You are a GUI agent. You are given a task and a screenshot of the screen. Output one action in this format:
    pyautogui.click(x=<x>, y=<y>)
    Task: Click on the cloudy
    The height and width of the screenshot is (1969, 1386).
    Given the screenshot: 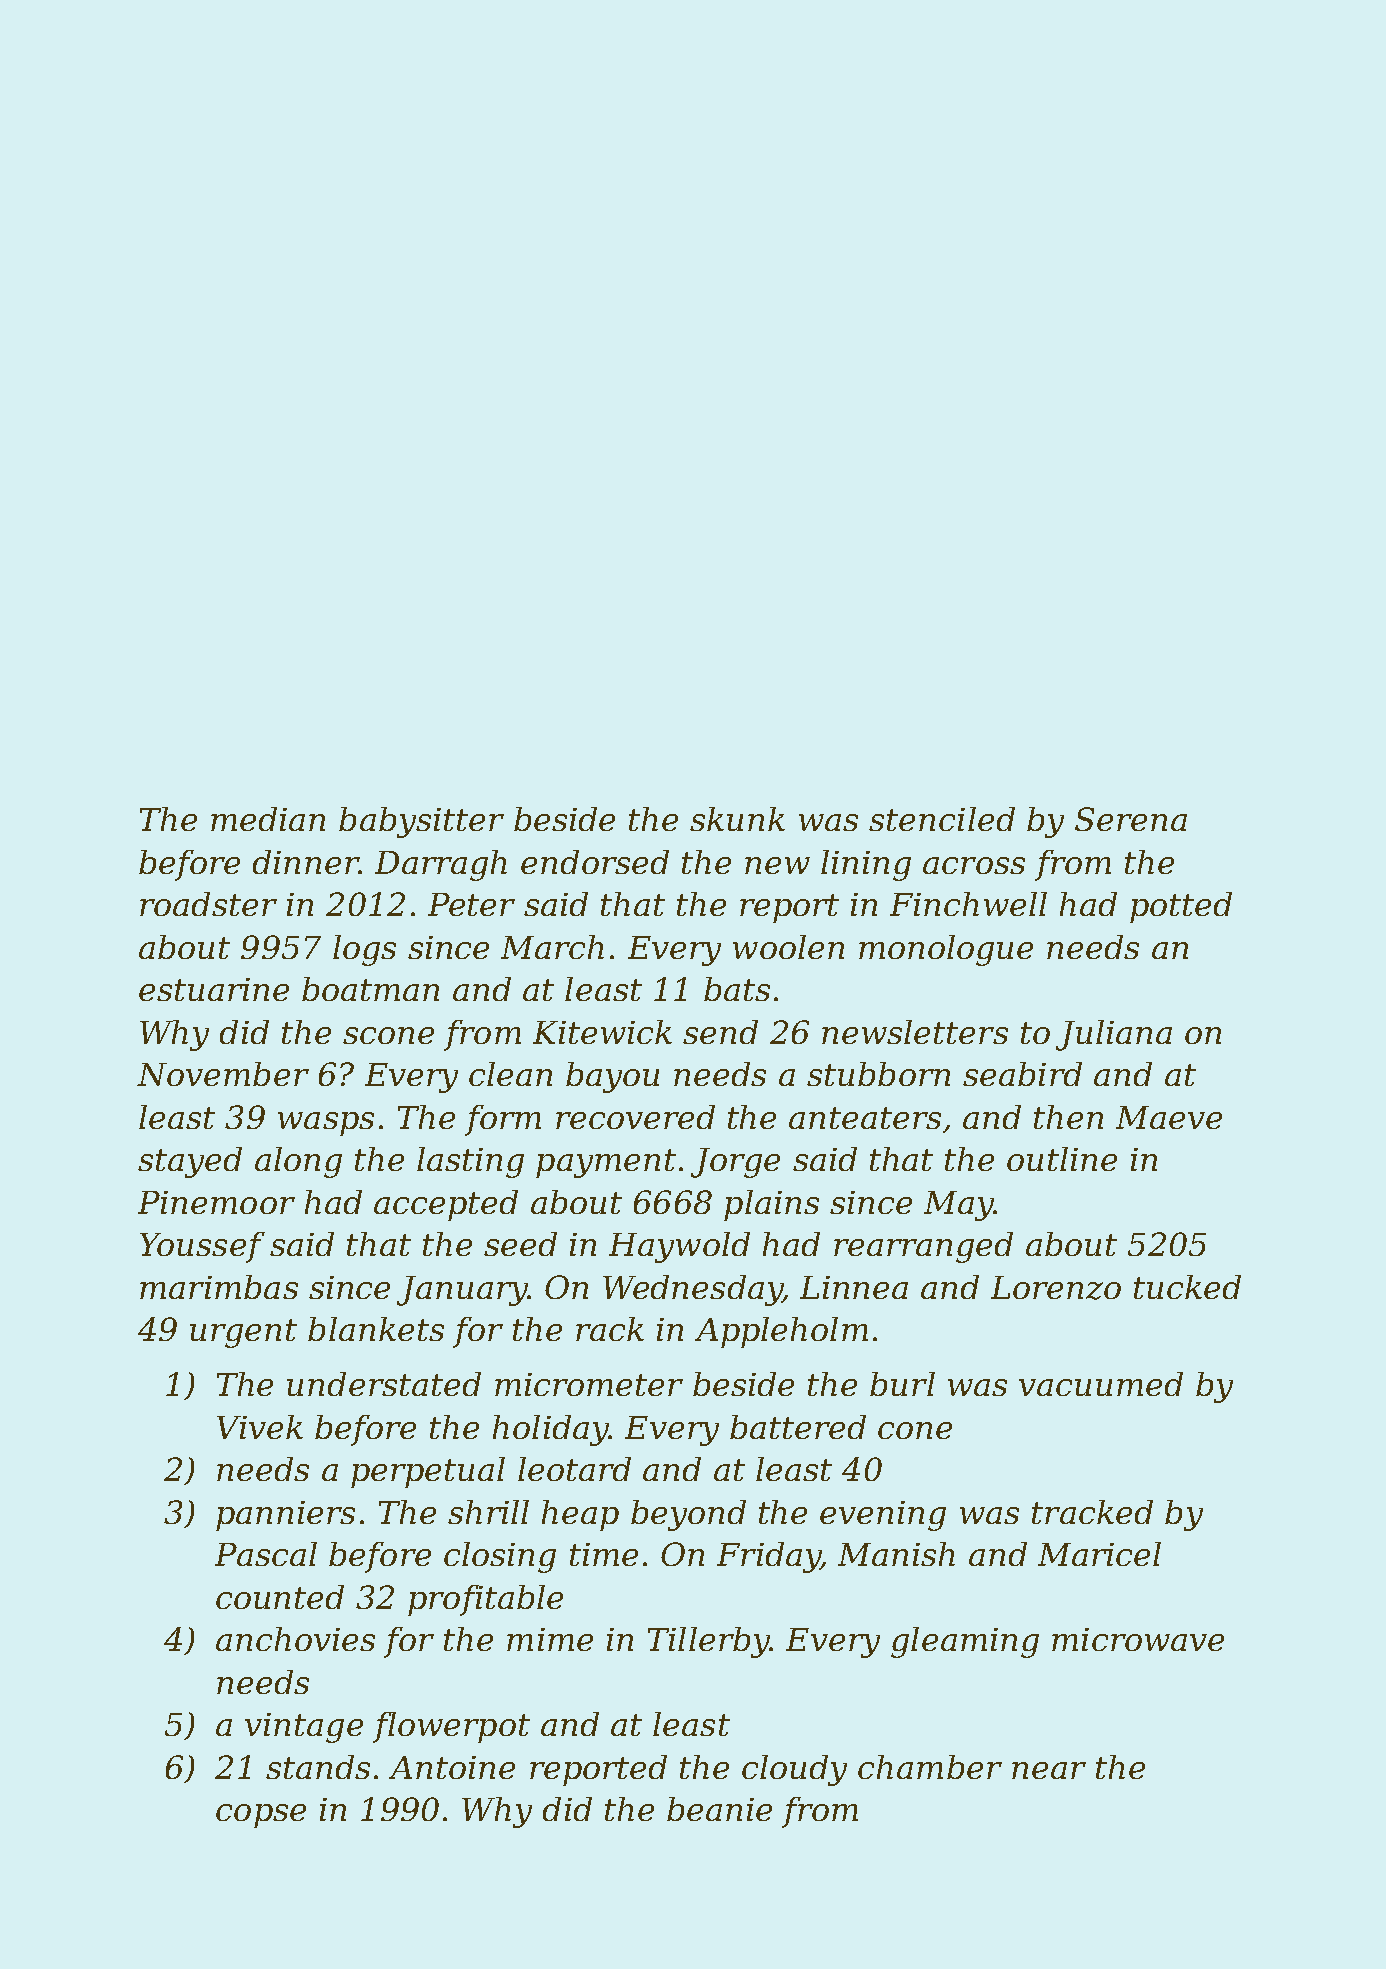 What is the action you would take?
    pyautogui.click(x=794, y=1770)
